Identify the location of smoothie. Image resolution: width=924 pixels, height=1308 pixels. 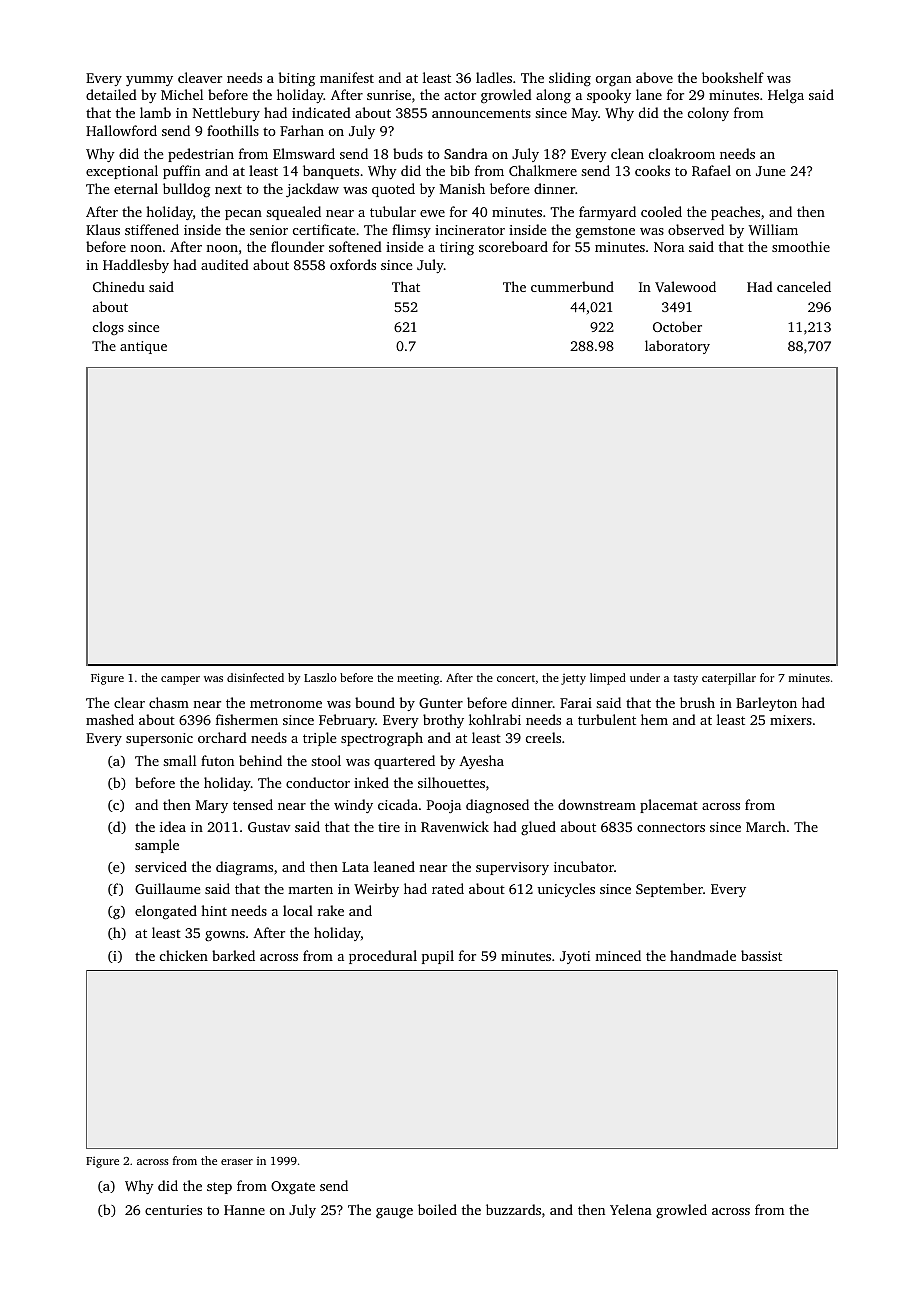
(801, 246).
